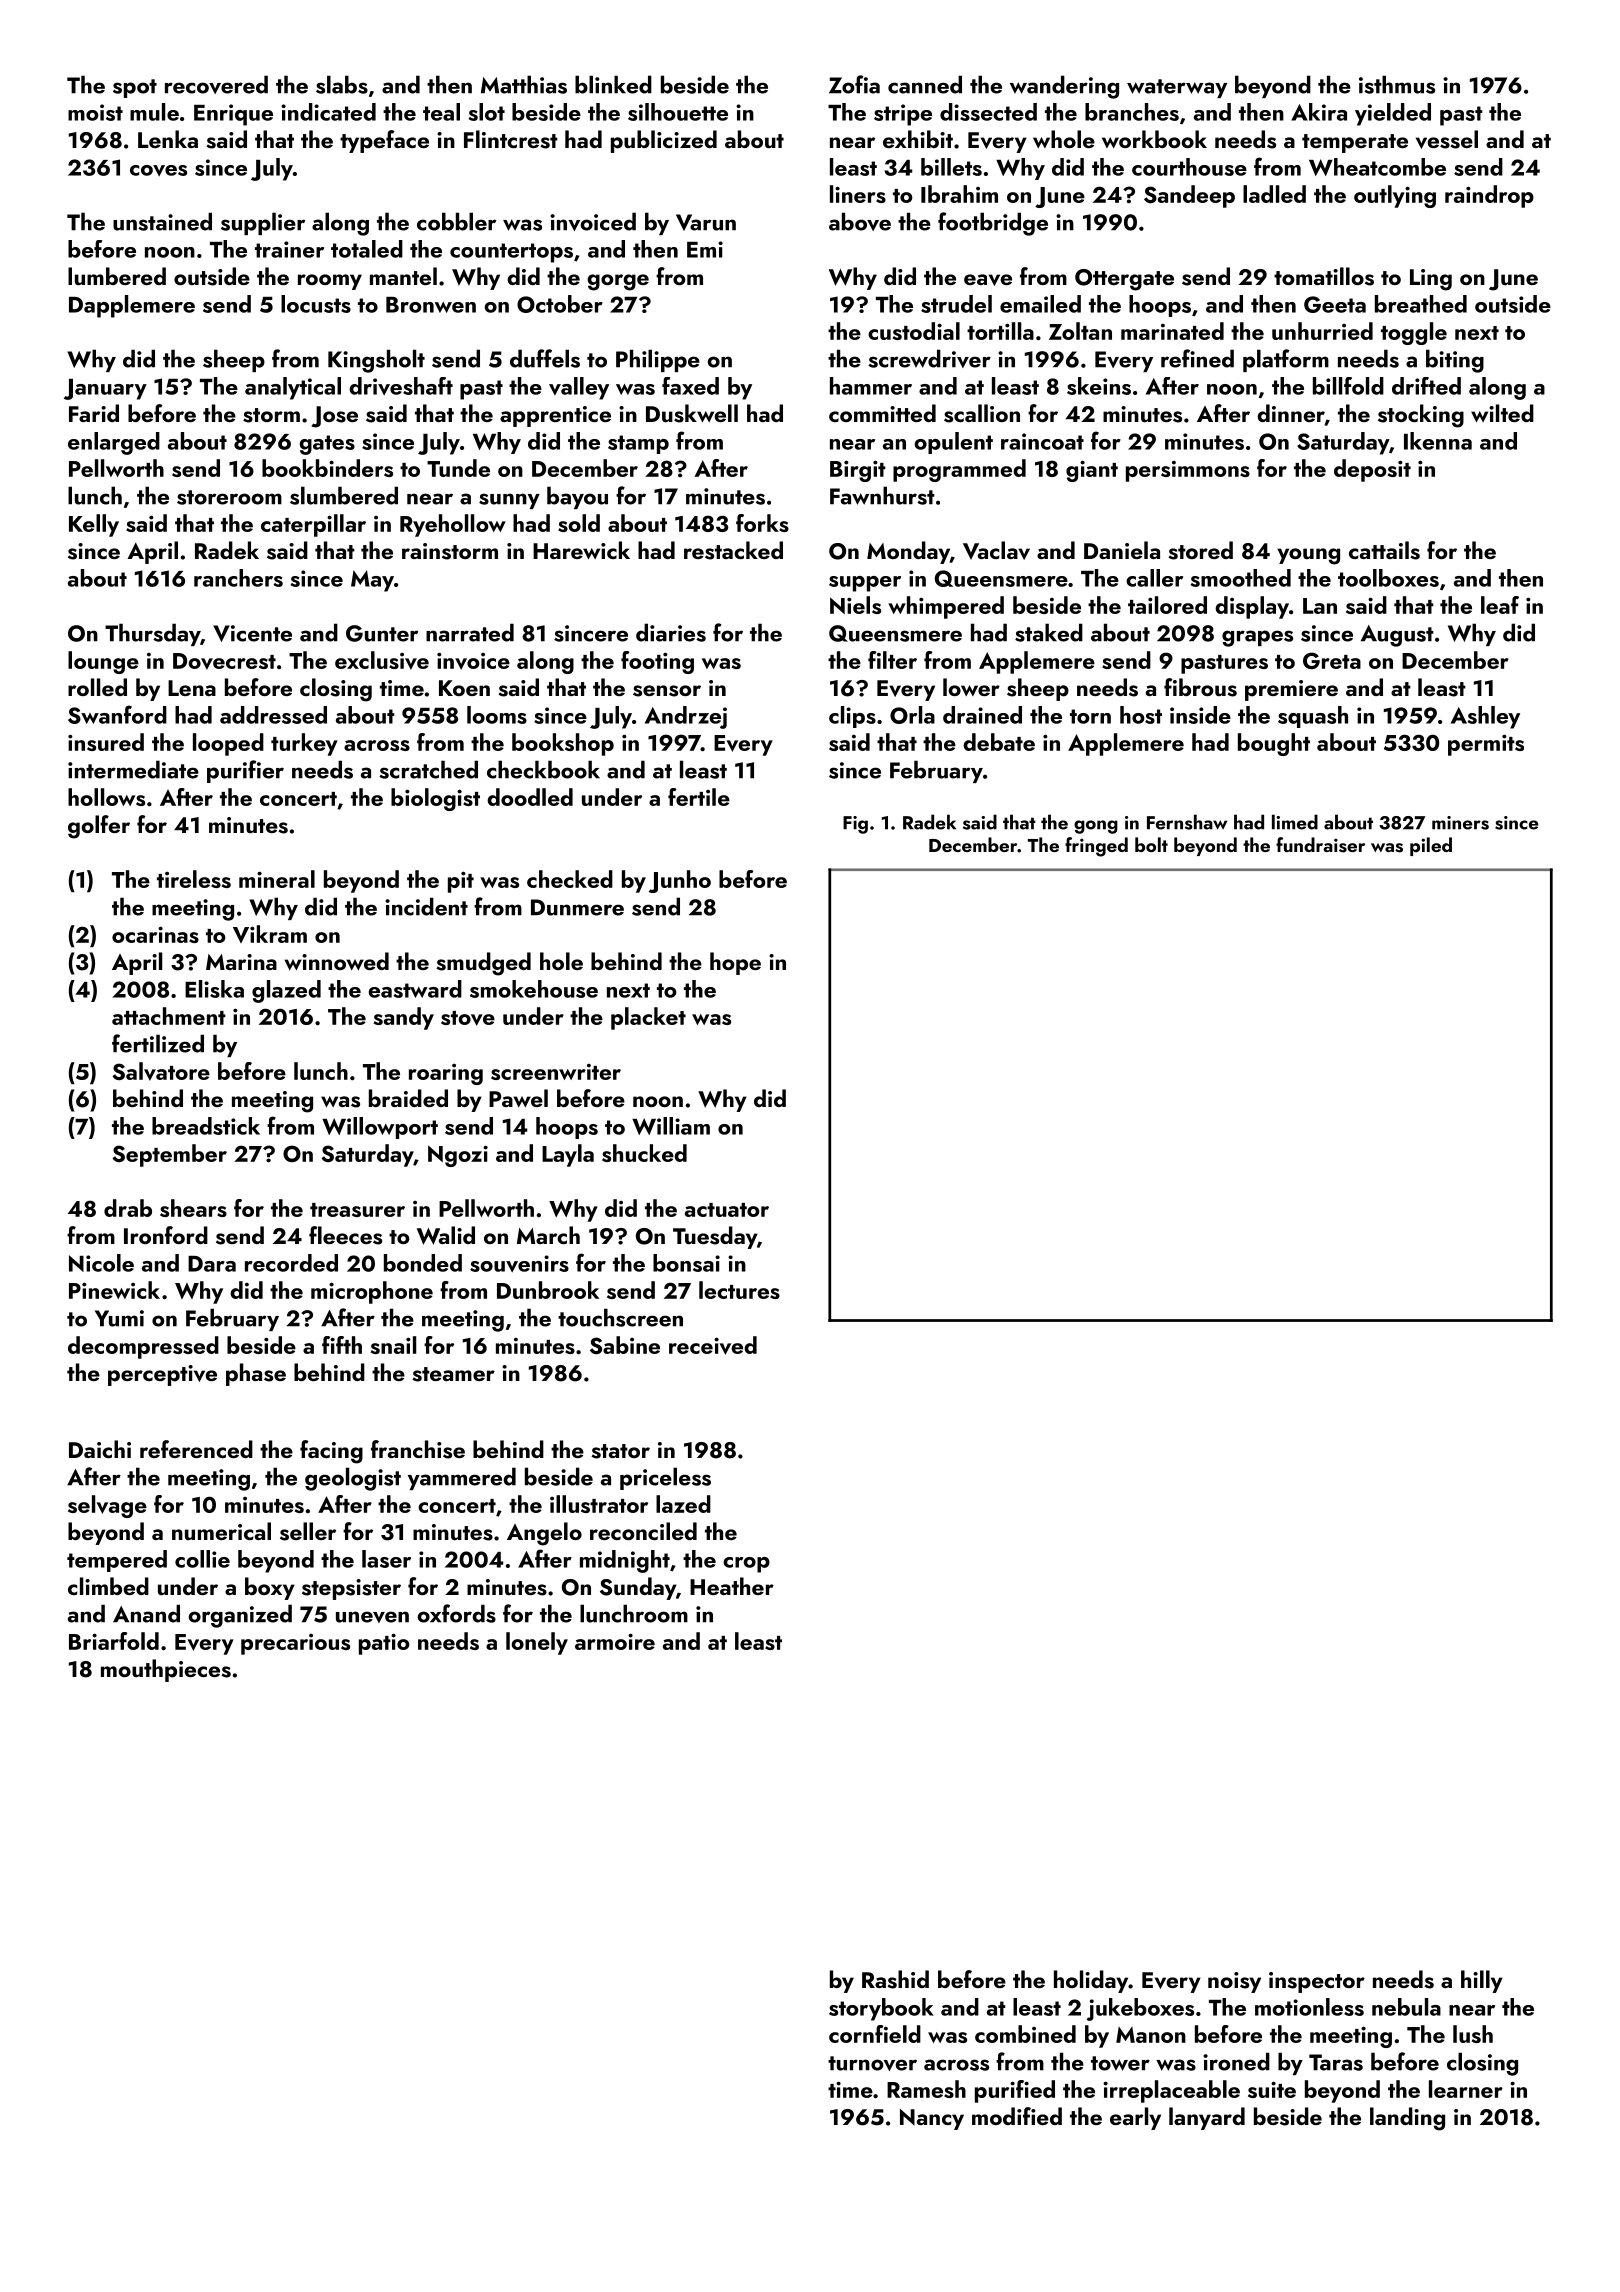  What do you see at coordinates (671, 1126) in the screenshot?
I see `William` at bounding box center [671, 1126].
